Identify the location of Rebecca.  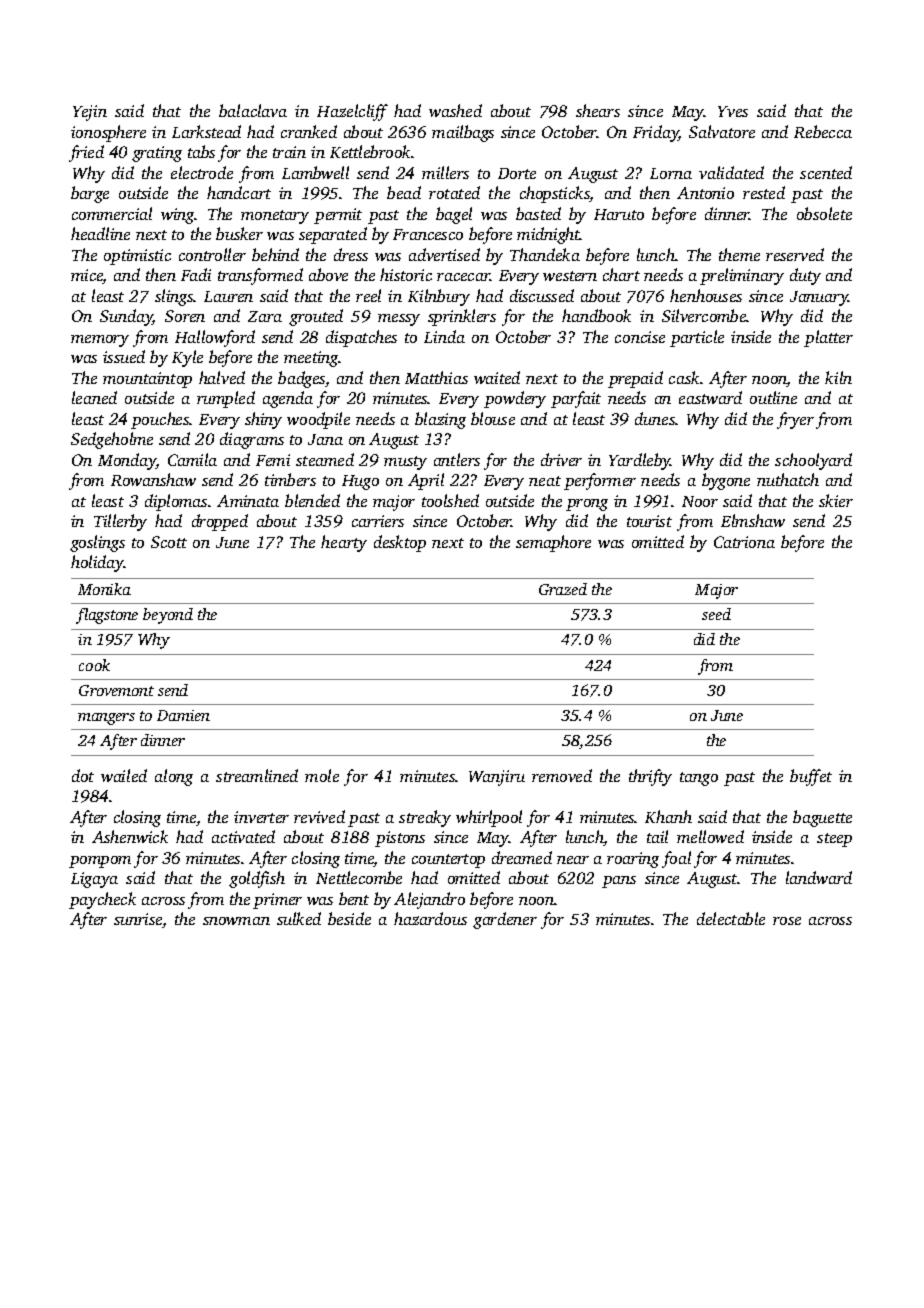
(823, 131).
